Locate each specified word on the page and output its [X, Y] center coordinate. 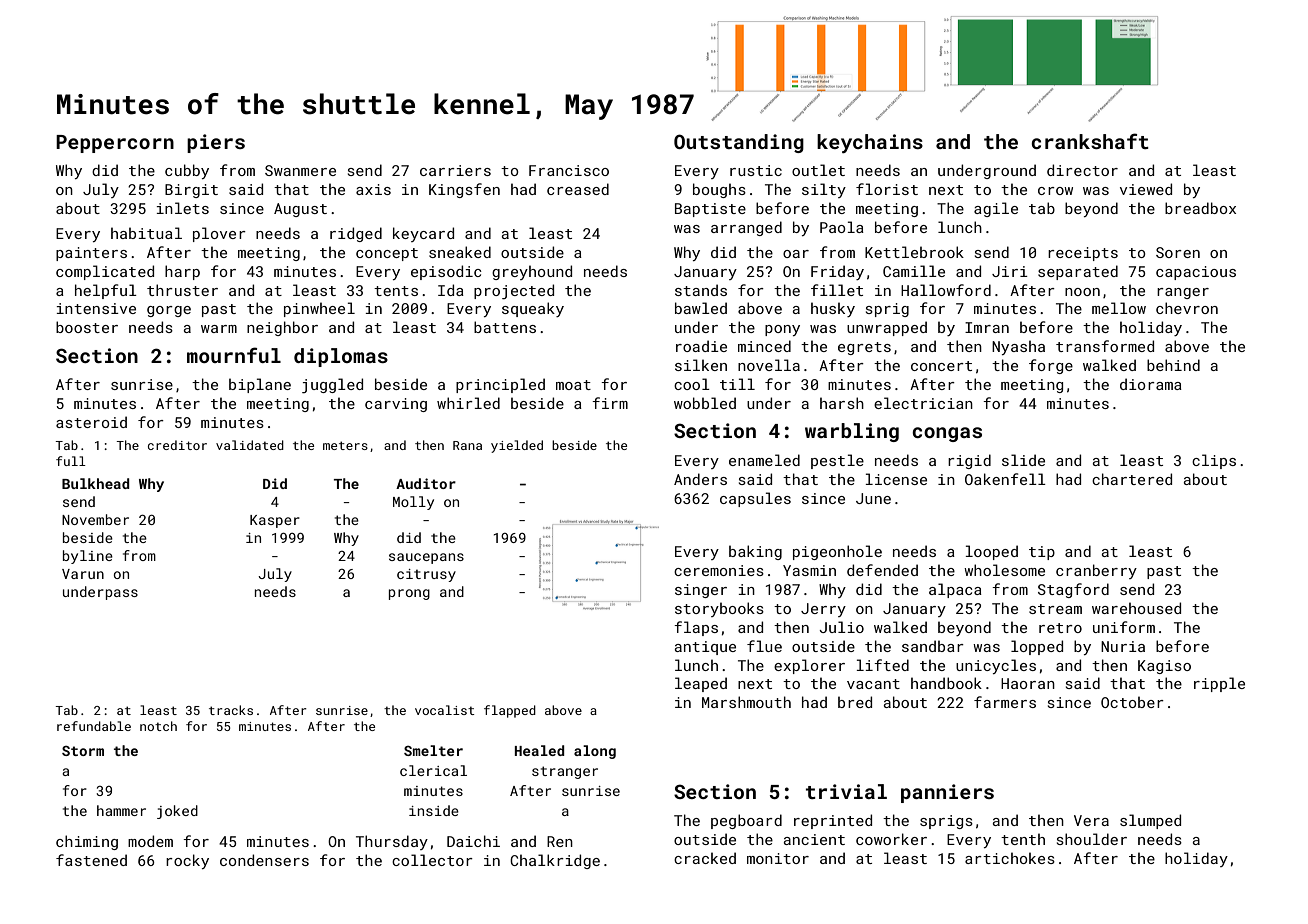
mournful [234, 355]
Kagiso [1164, 667]
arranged [746, 228]
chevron [1187, 308]
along [595, 752]
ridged [356, 234]
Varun [83, 574]
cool [692, 384]
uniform [1124, 627]
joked [177, 812]
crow [1055, 191]
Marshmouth [746, 702]
